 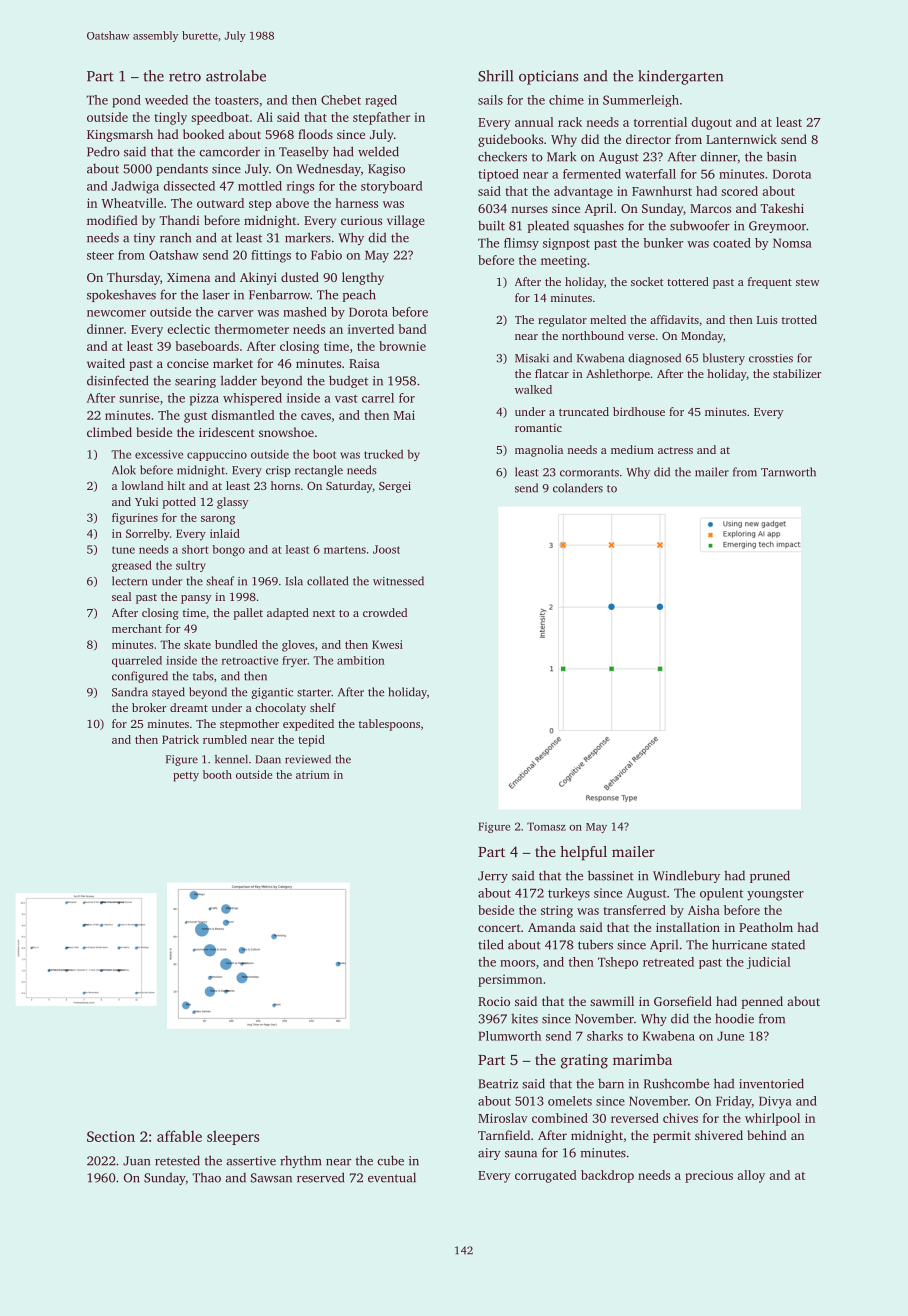 I want to click on band, so click(x=412, y=329).
